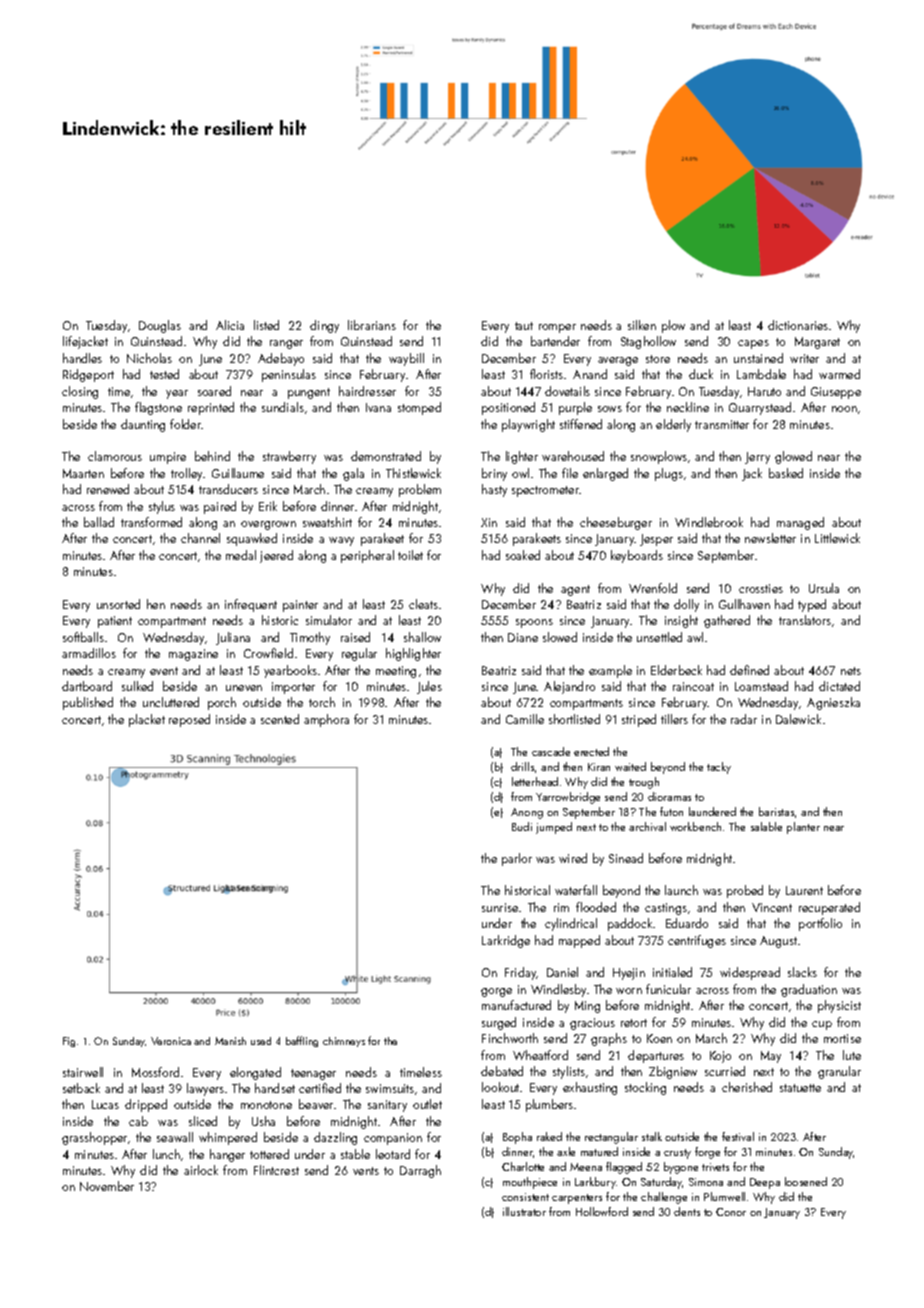  Describe the element at coordinates (744, 719) in the page. I see `radar` at that location.
